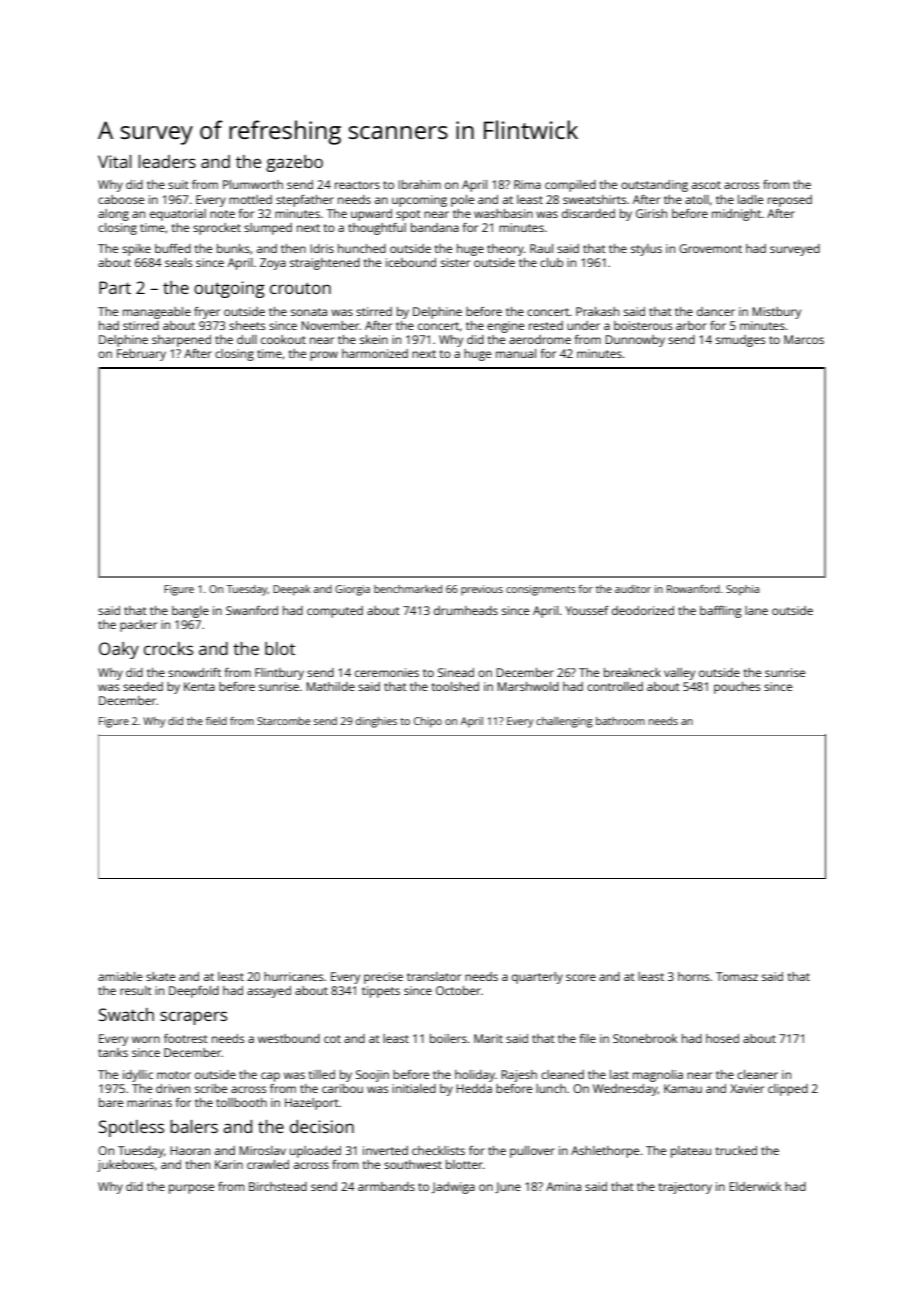  What do you see at coordinates (115, 161) in the page?
I see `Vital` at bounding box center [115, 161].
